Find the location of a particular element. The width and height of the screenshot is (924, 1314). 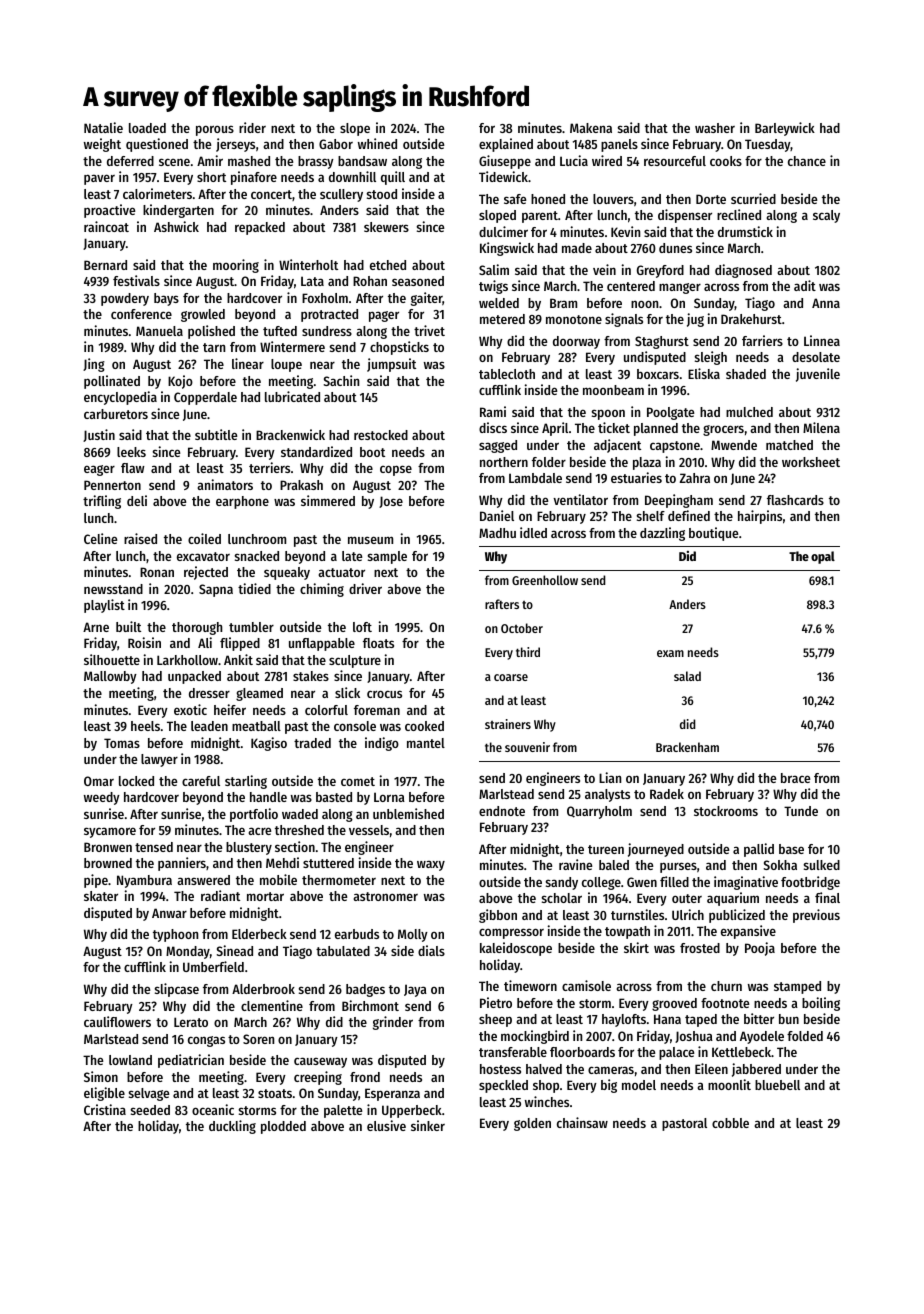

sinker is located at coordinates (428, 1125).
